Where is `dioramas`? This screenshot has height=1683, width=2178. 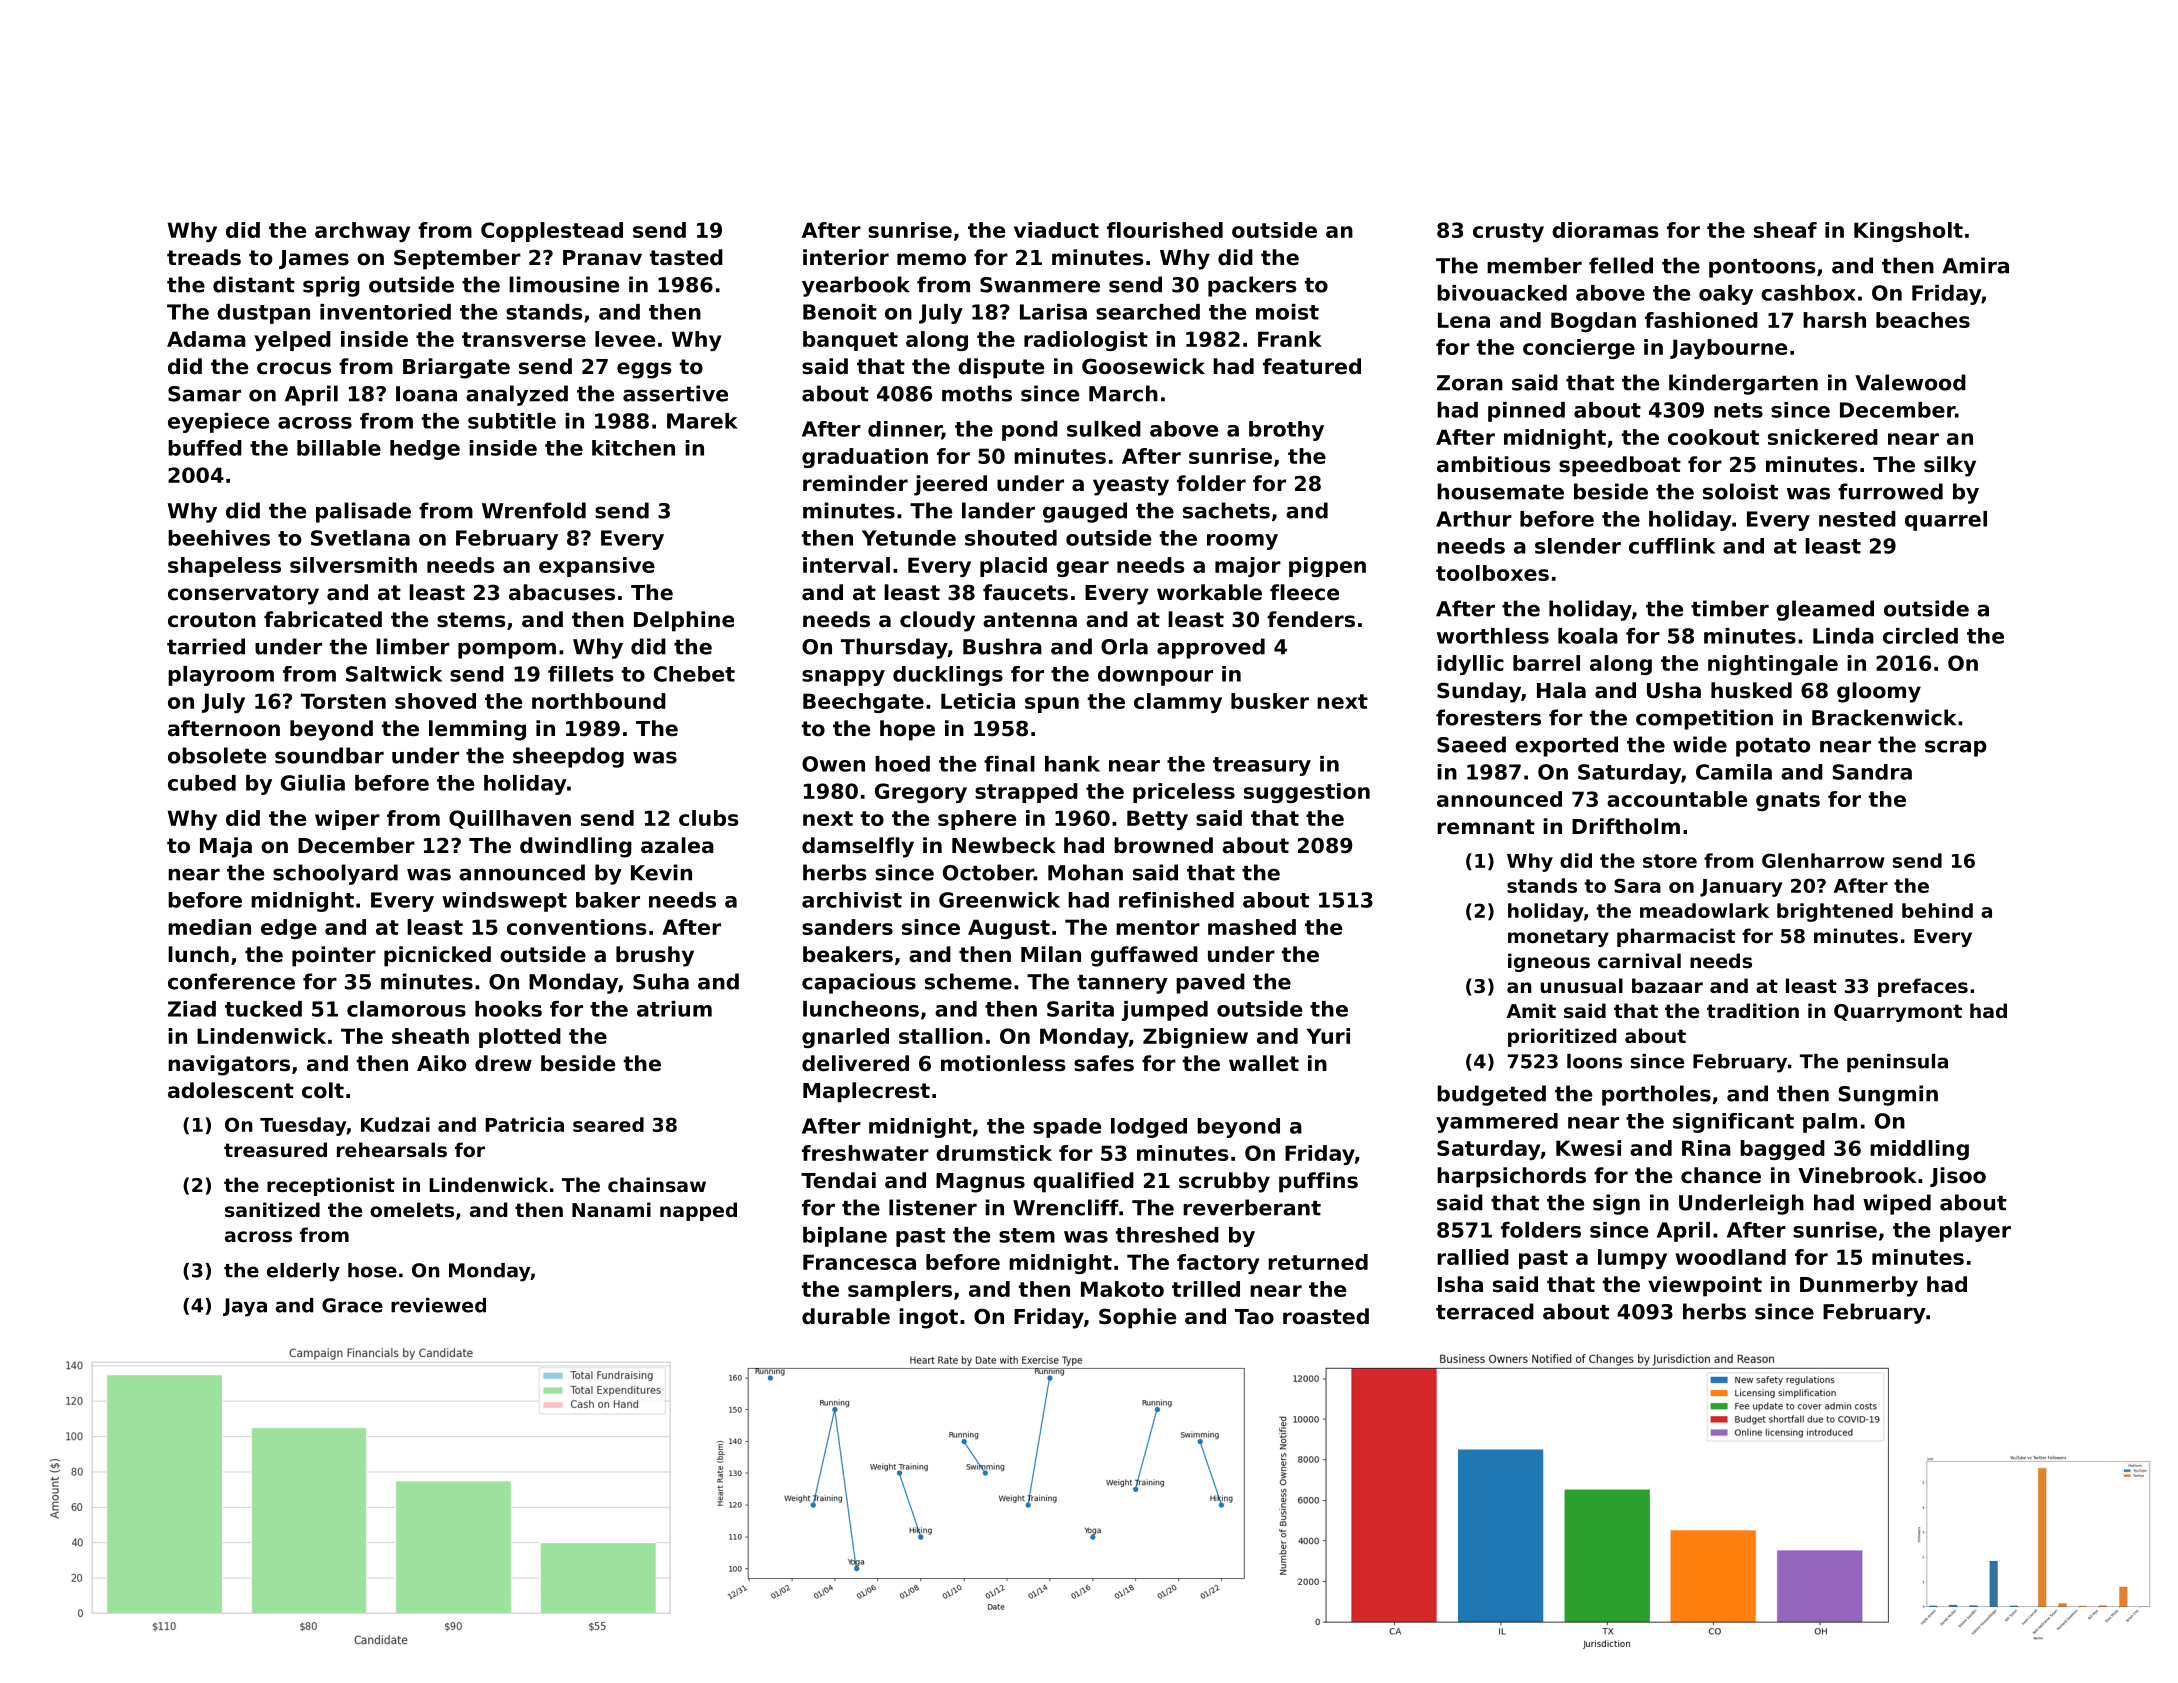 dioramas is located at coordinates (1605, 230).
